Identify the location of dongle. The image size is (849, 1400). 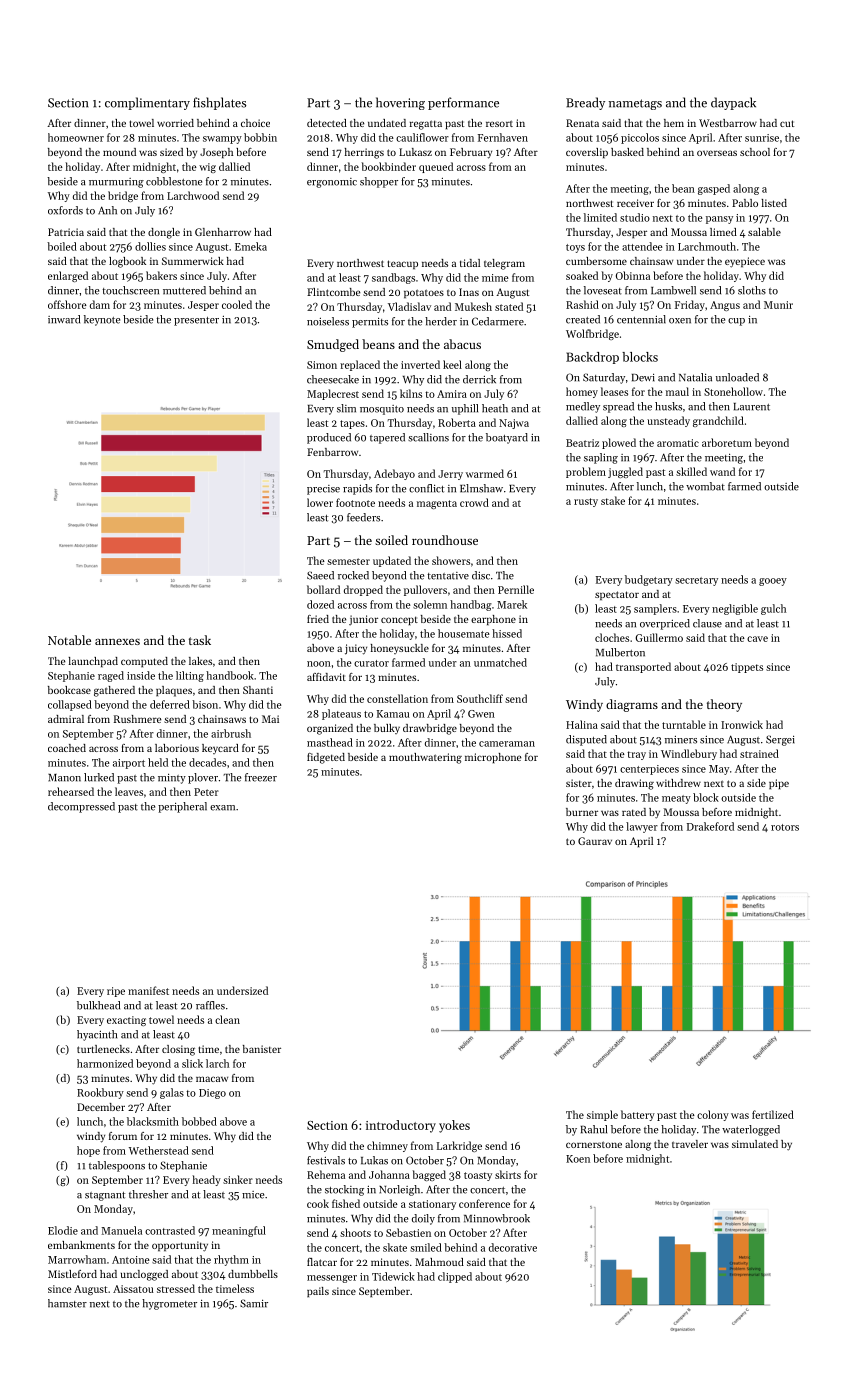
(164, 233).
